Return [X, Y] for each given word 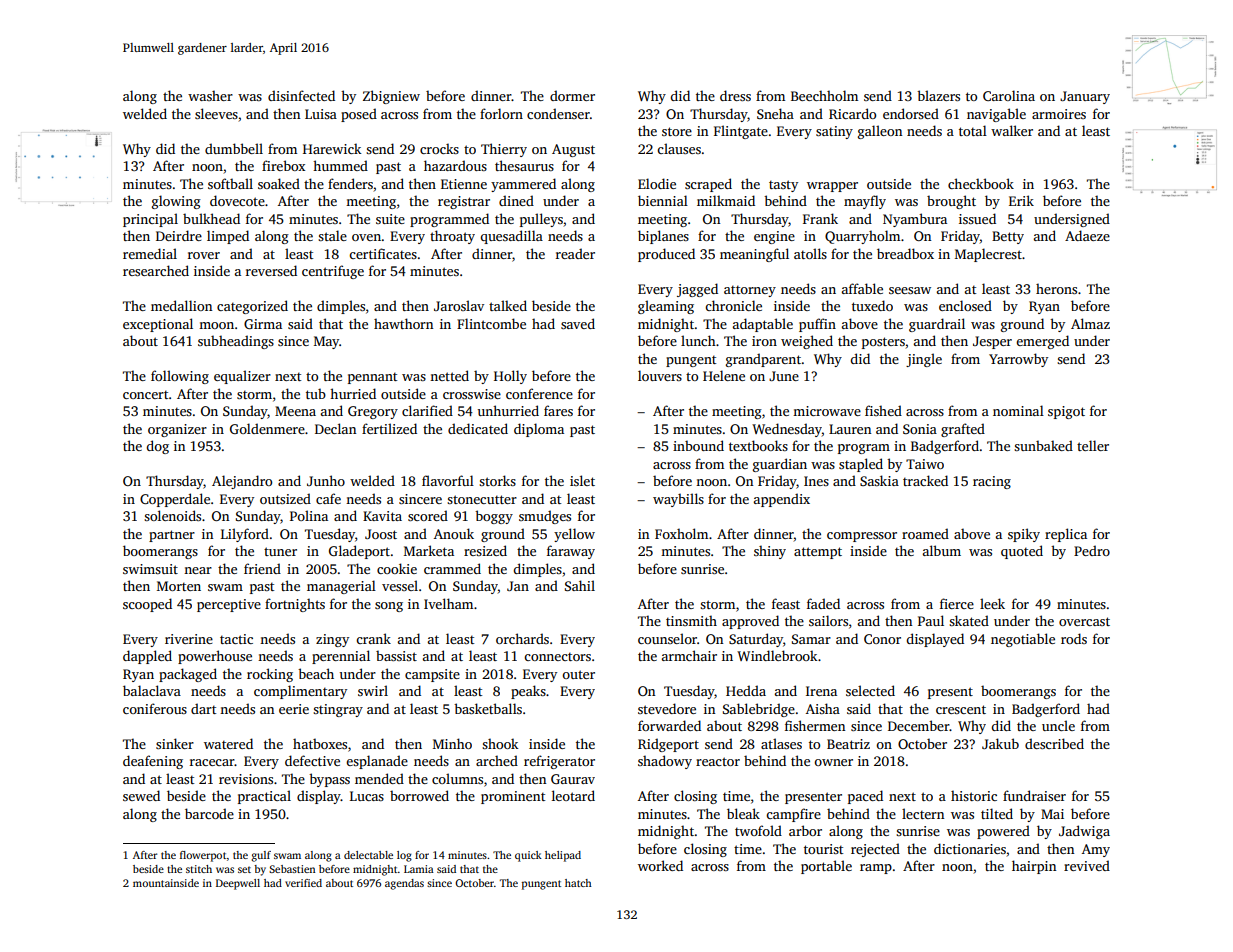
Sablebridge [759, 710]
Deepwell [238, 884]
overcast [1084, 621]
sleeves [216, 113]
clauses [679, 148]
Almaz [1090, 323]
